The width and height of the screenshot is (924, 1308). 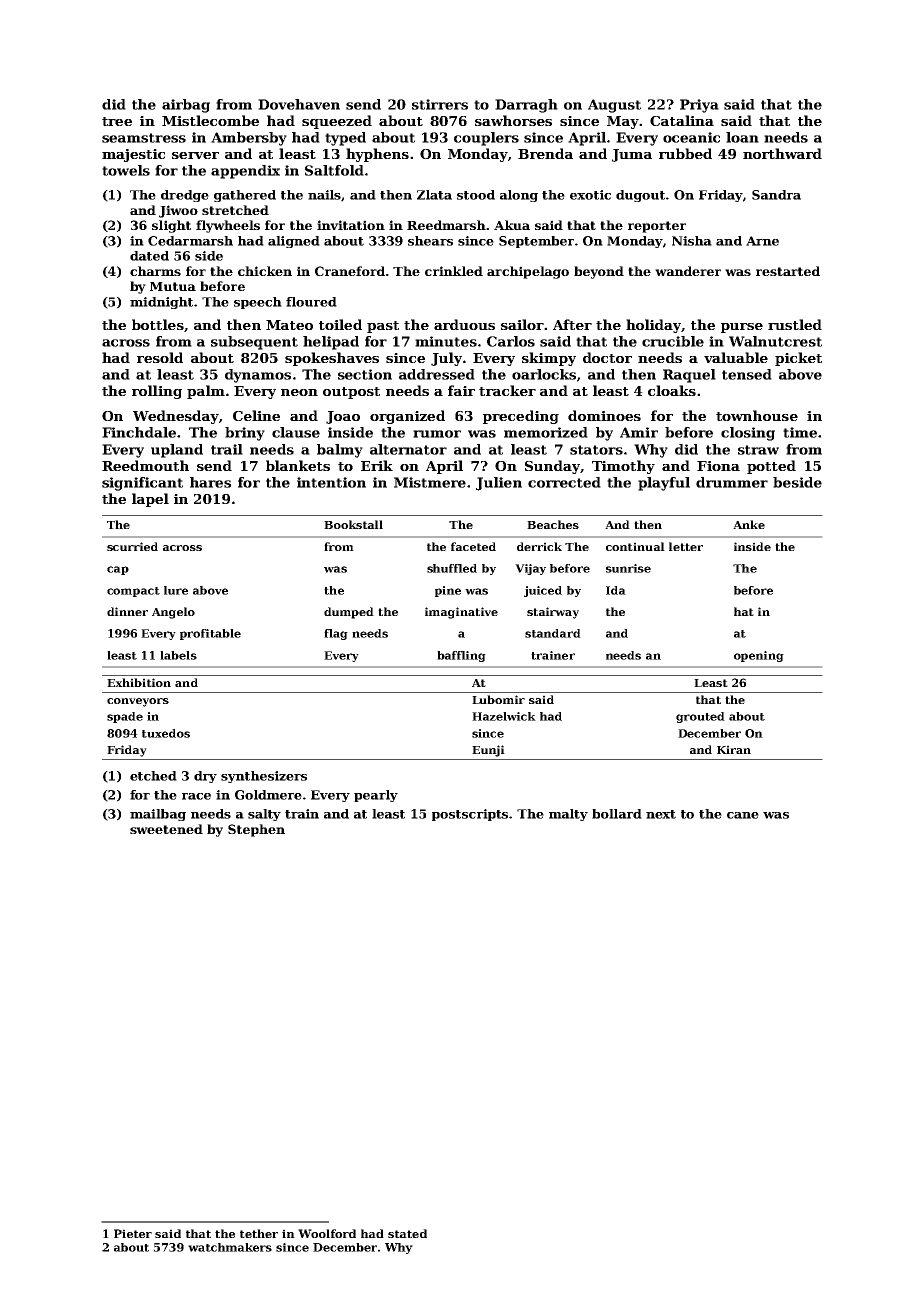 I want to click on Julien, so click(x=499, y=484).
